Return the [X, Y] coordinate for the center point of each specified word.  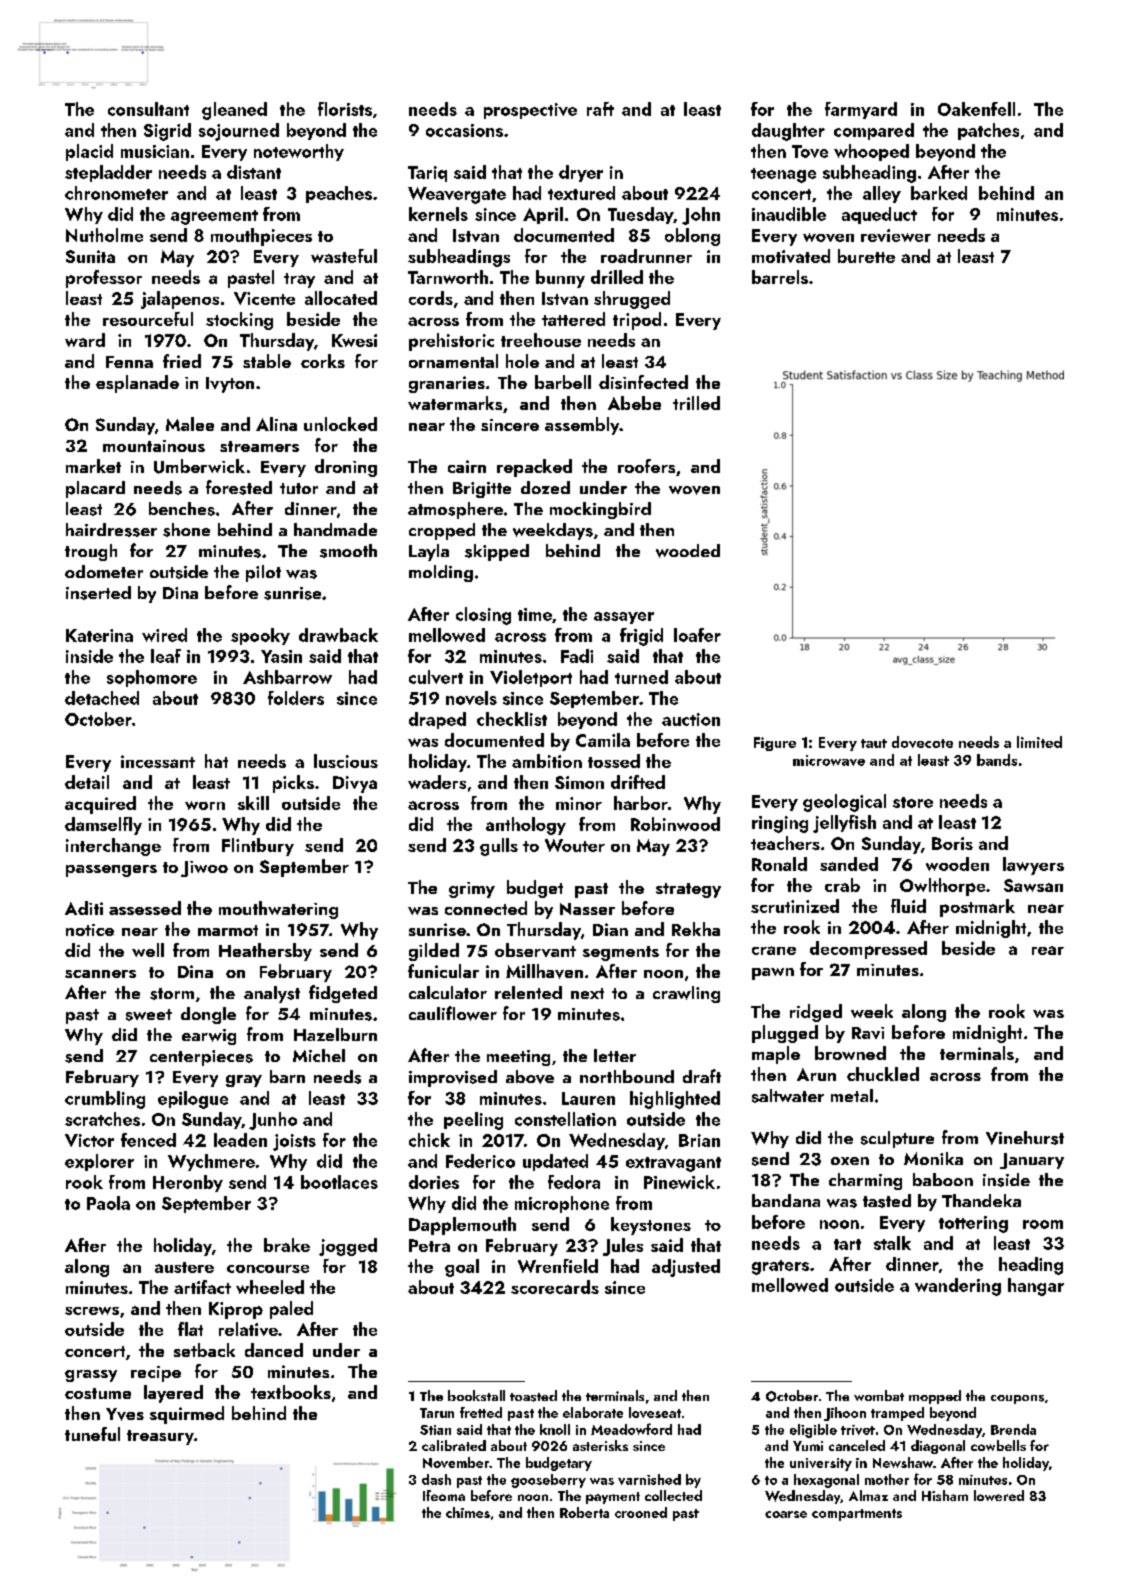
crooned [641, 1512]
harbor [641, 803]
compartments [857, 1515]
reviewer [896, 235]
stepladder [108, 173]
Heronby [188, 1183]
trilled [696, 403]
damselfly [103, 826]
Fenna [129, 362]
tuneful [92, 1434]
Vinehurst [1025, 1138]
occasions [464, 130]
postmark [977, 908]
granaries [447, 384]
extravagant [673, 1164]
